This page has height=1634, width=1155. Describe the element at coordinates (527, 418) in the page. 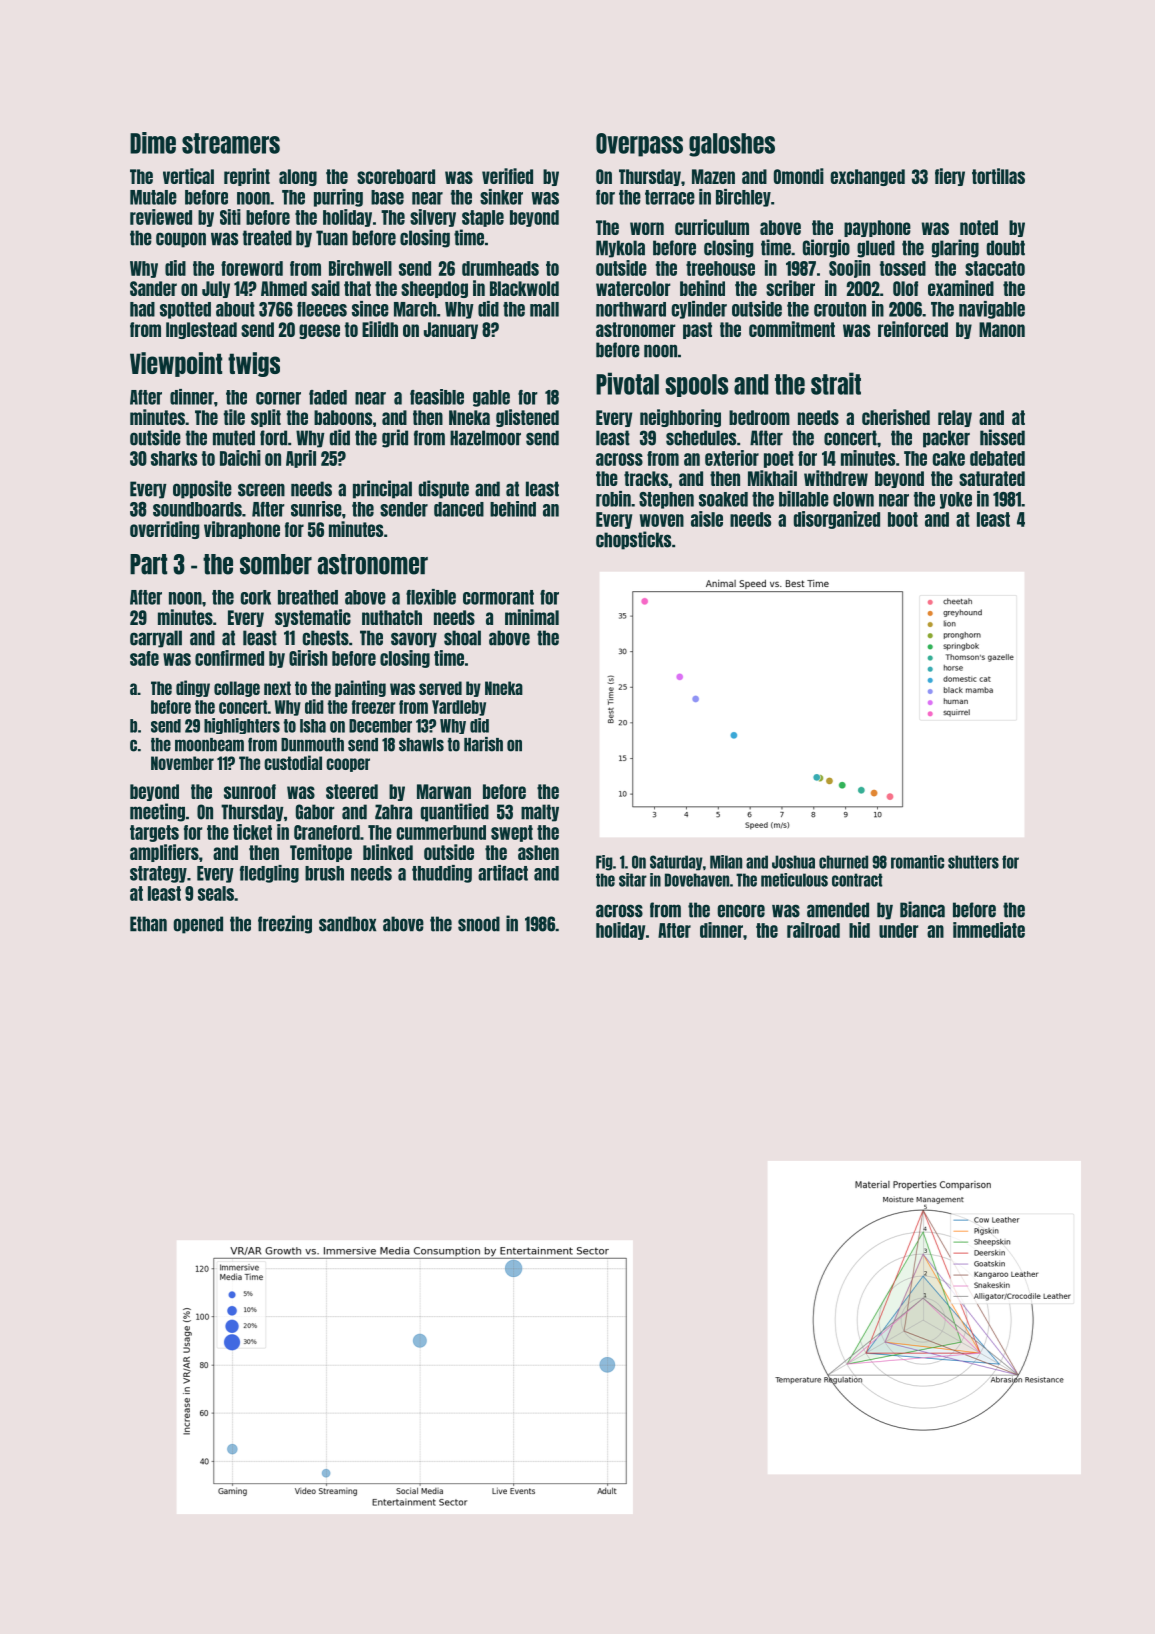

I see `glistened` at that location.
